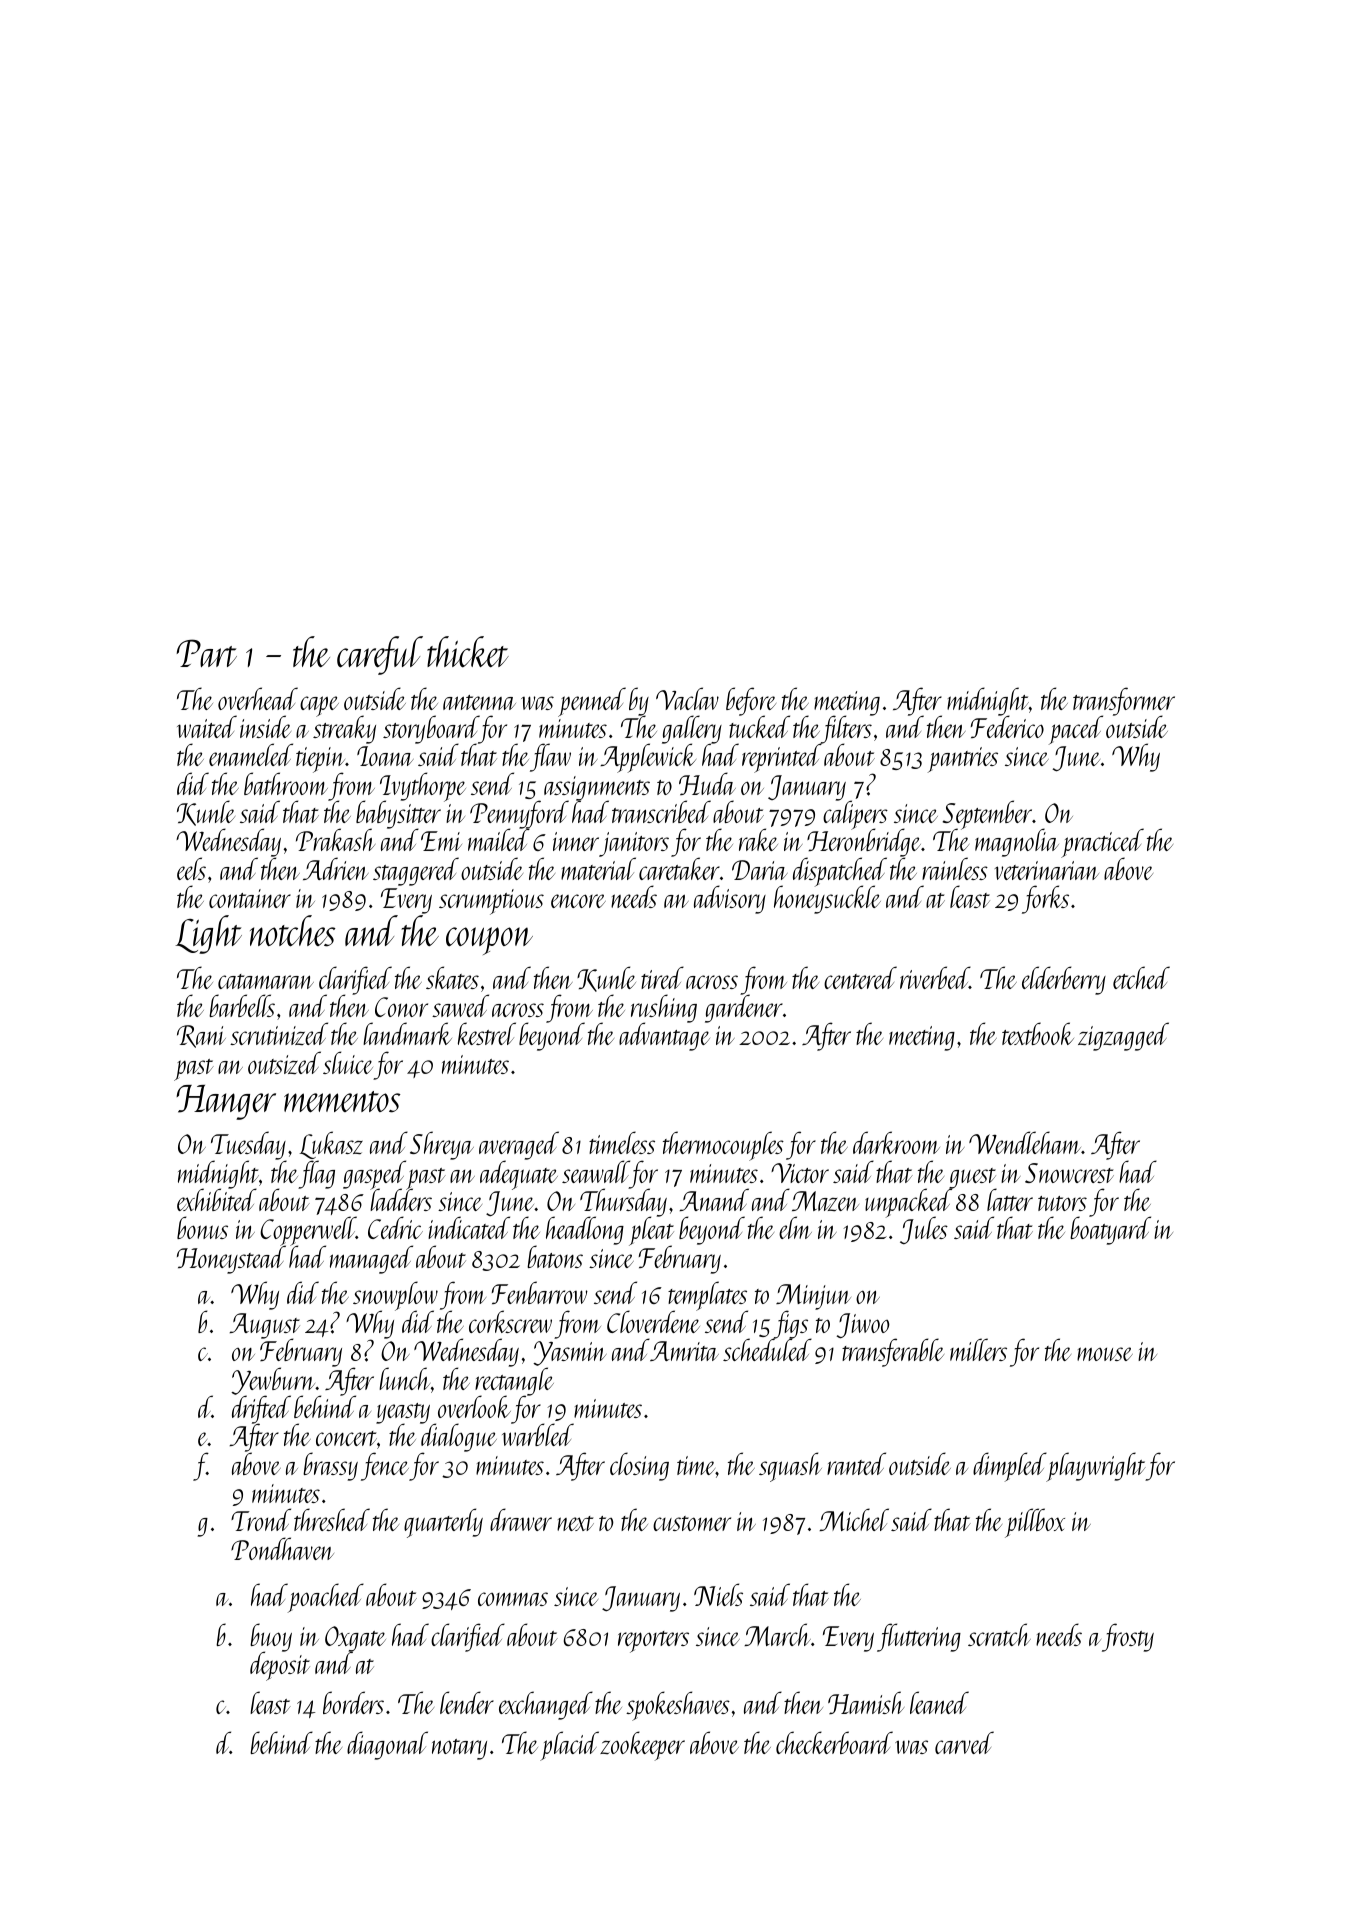 This image has width=1359, height=1922. I want to click on careful, so click(380, 655).
